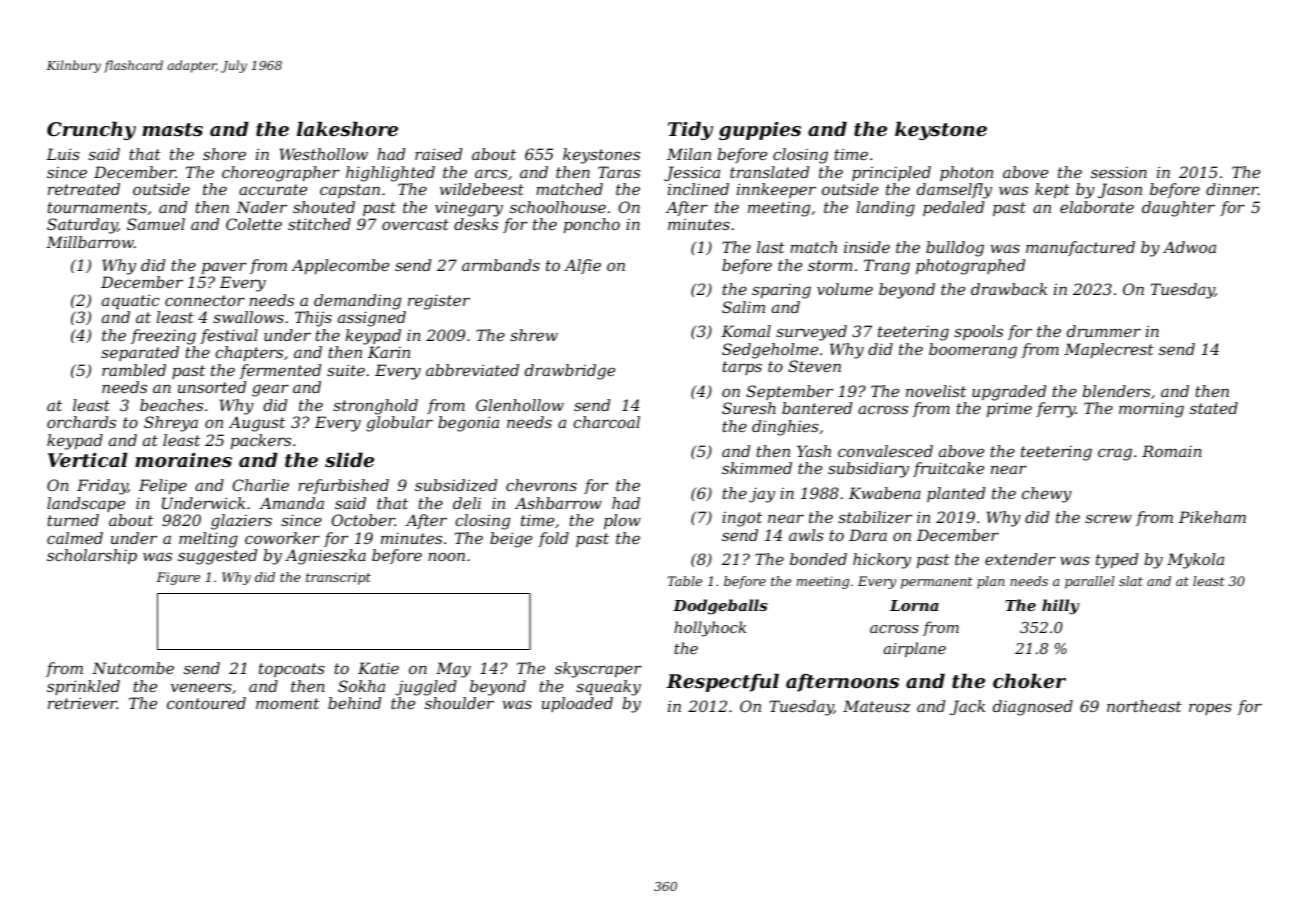  Describe the element at coordinates (1060, 607) in the page. I see `hilly` at that location.
